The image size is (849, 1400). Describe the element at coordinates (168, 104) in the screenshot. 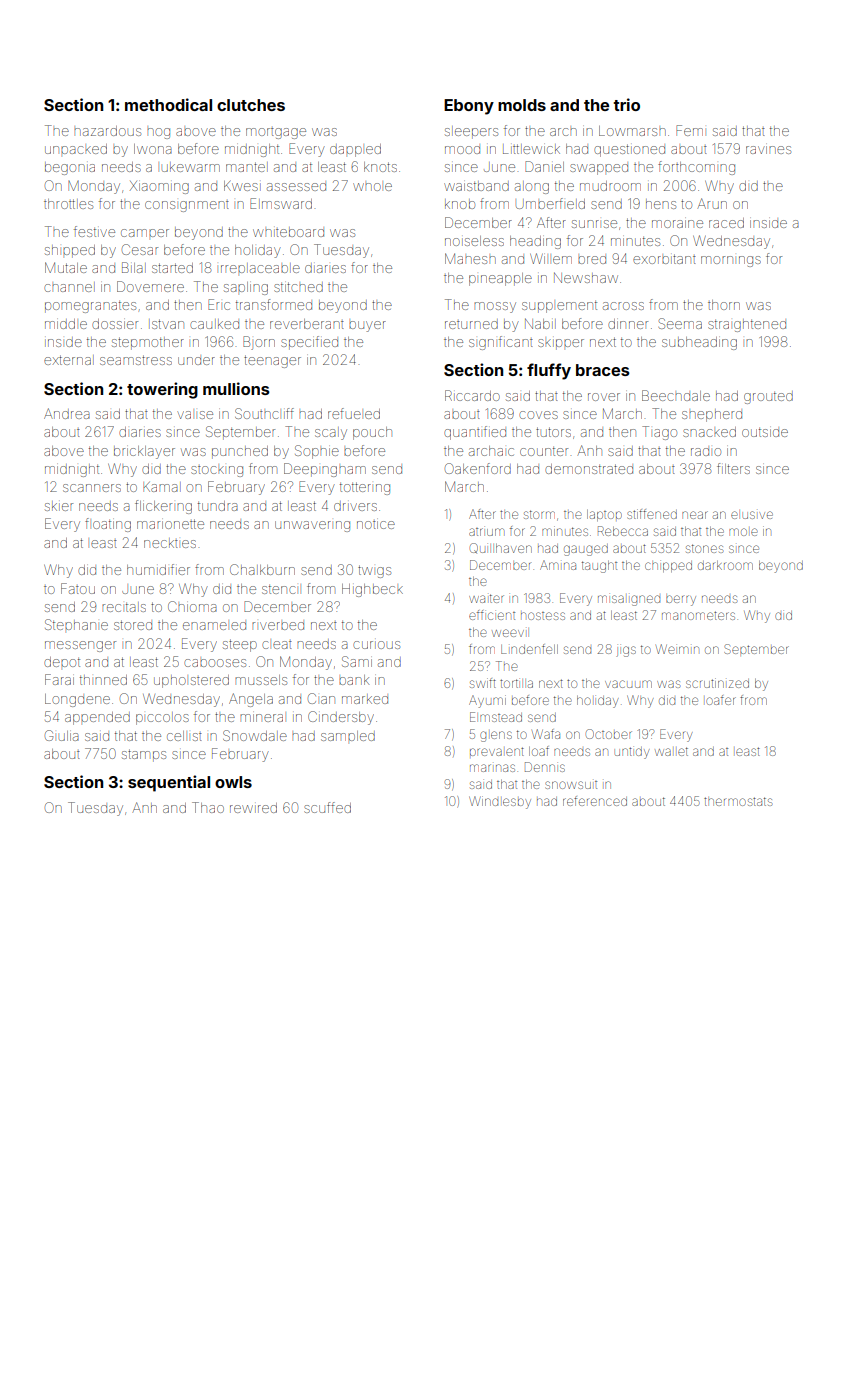

I see `methodical` at that location.
